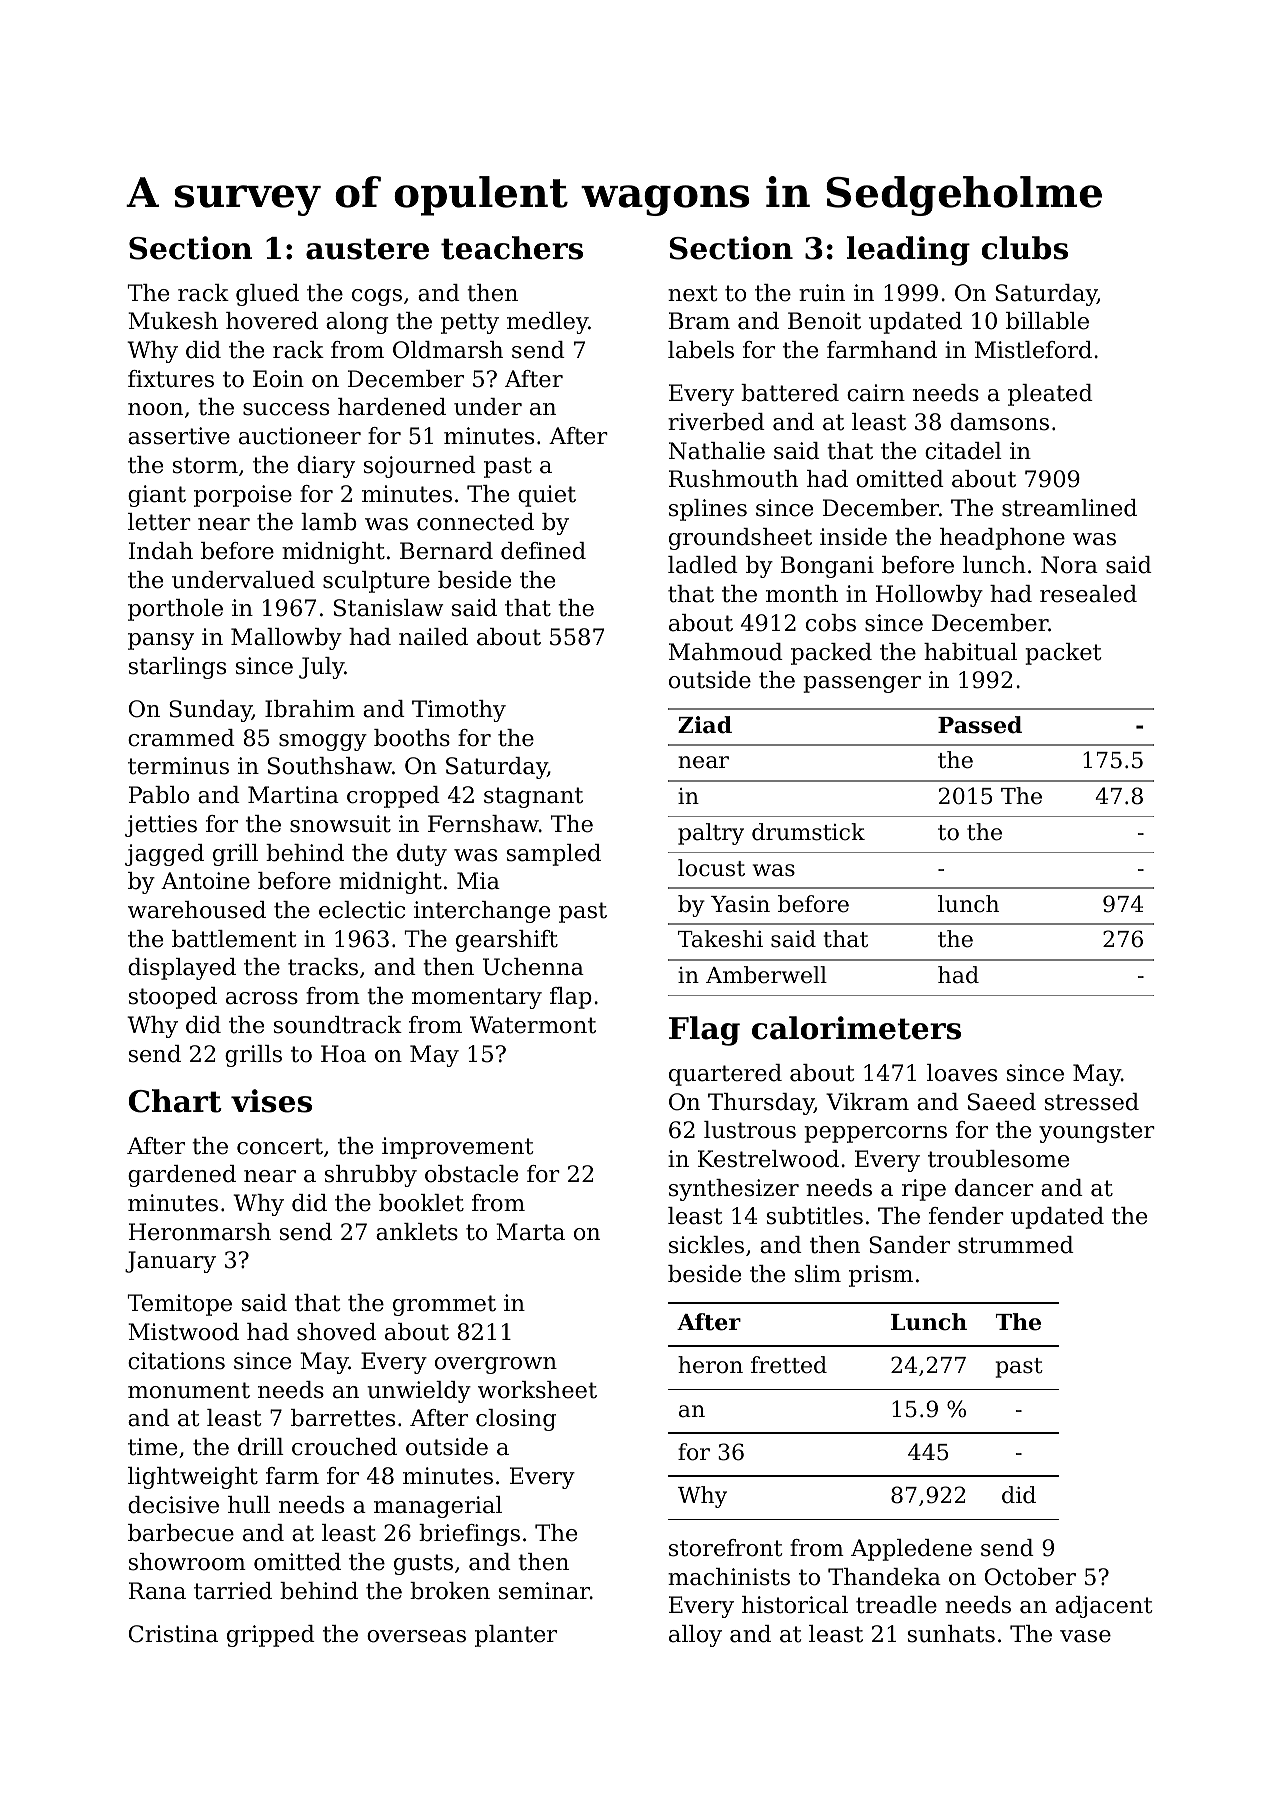 Image resolution: width=1282 pixels, height=1813 pixels. What do you see at coordinates (1097, 1132) in the document?
I see `youngster` at bounding box center [1097, 1132].
